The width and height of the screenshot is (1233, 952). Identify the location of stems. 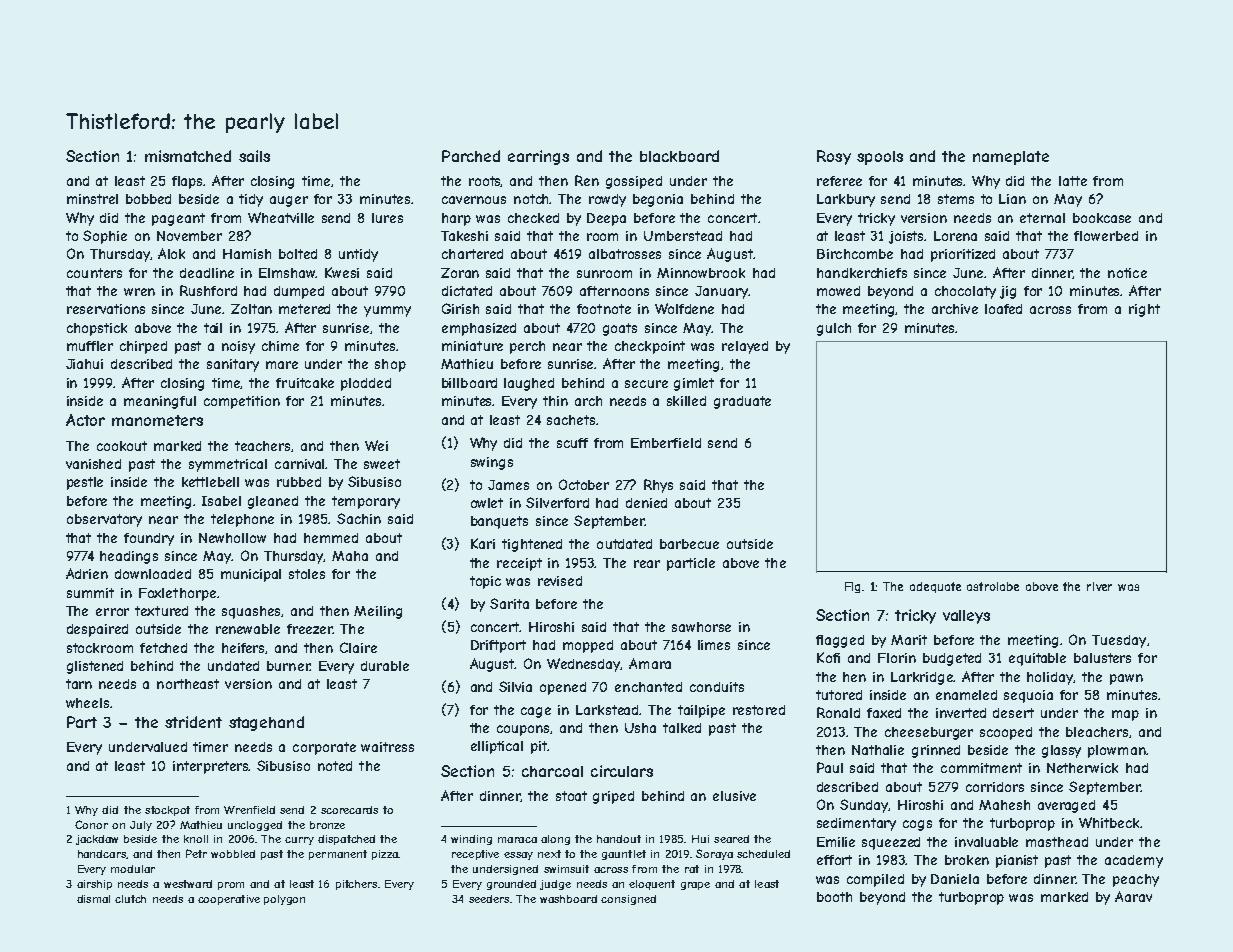
(956, 199).
